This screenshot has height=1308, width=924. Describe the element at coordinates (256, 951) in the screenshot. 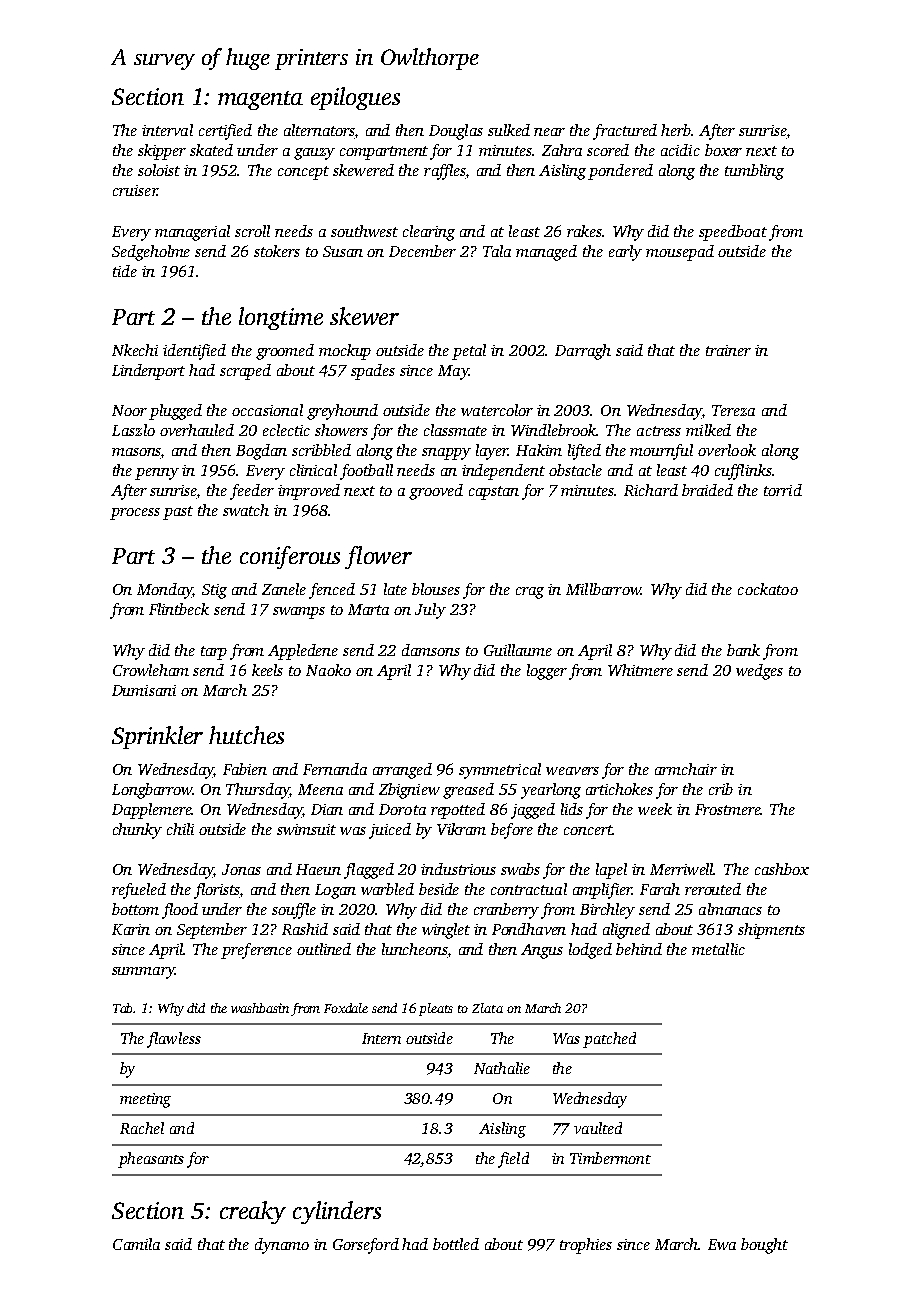

I see `preference` at that location.
